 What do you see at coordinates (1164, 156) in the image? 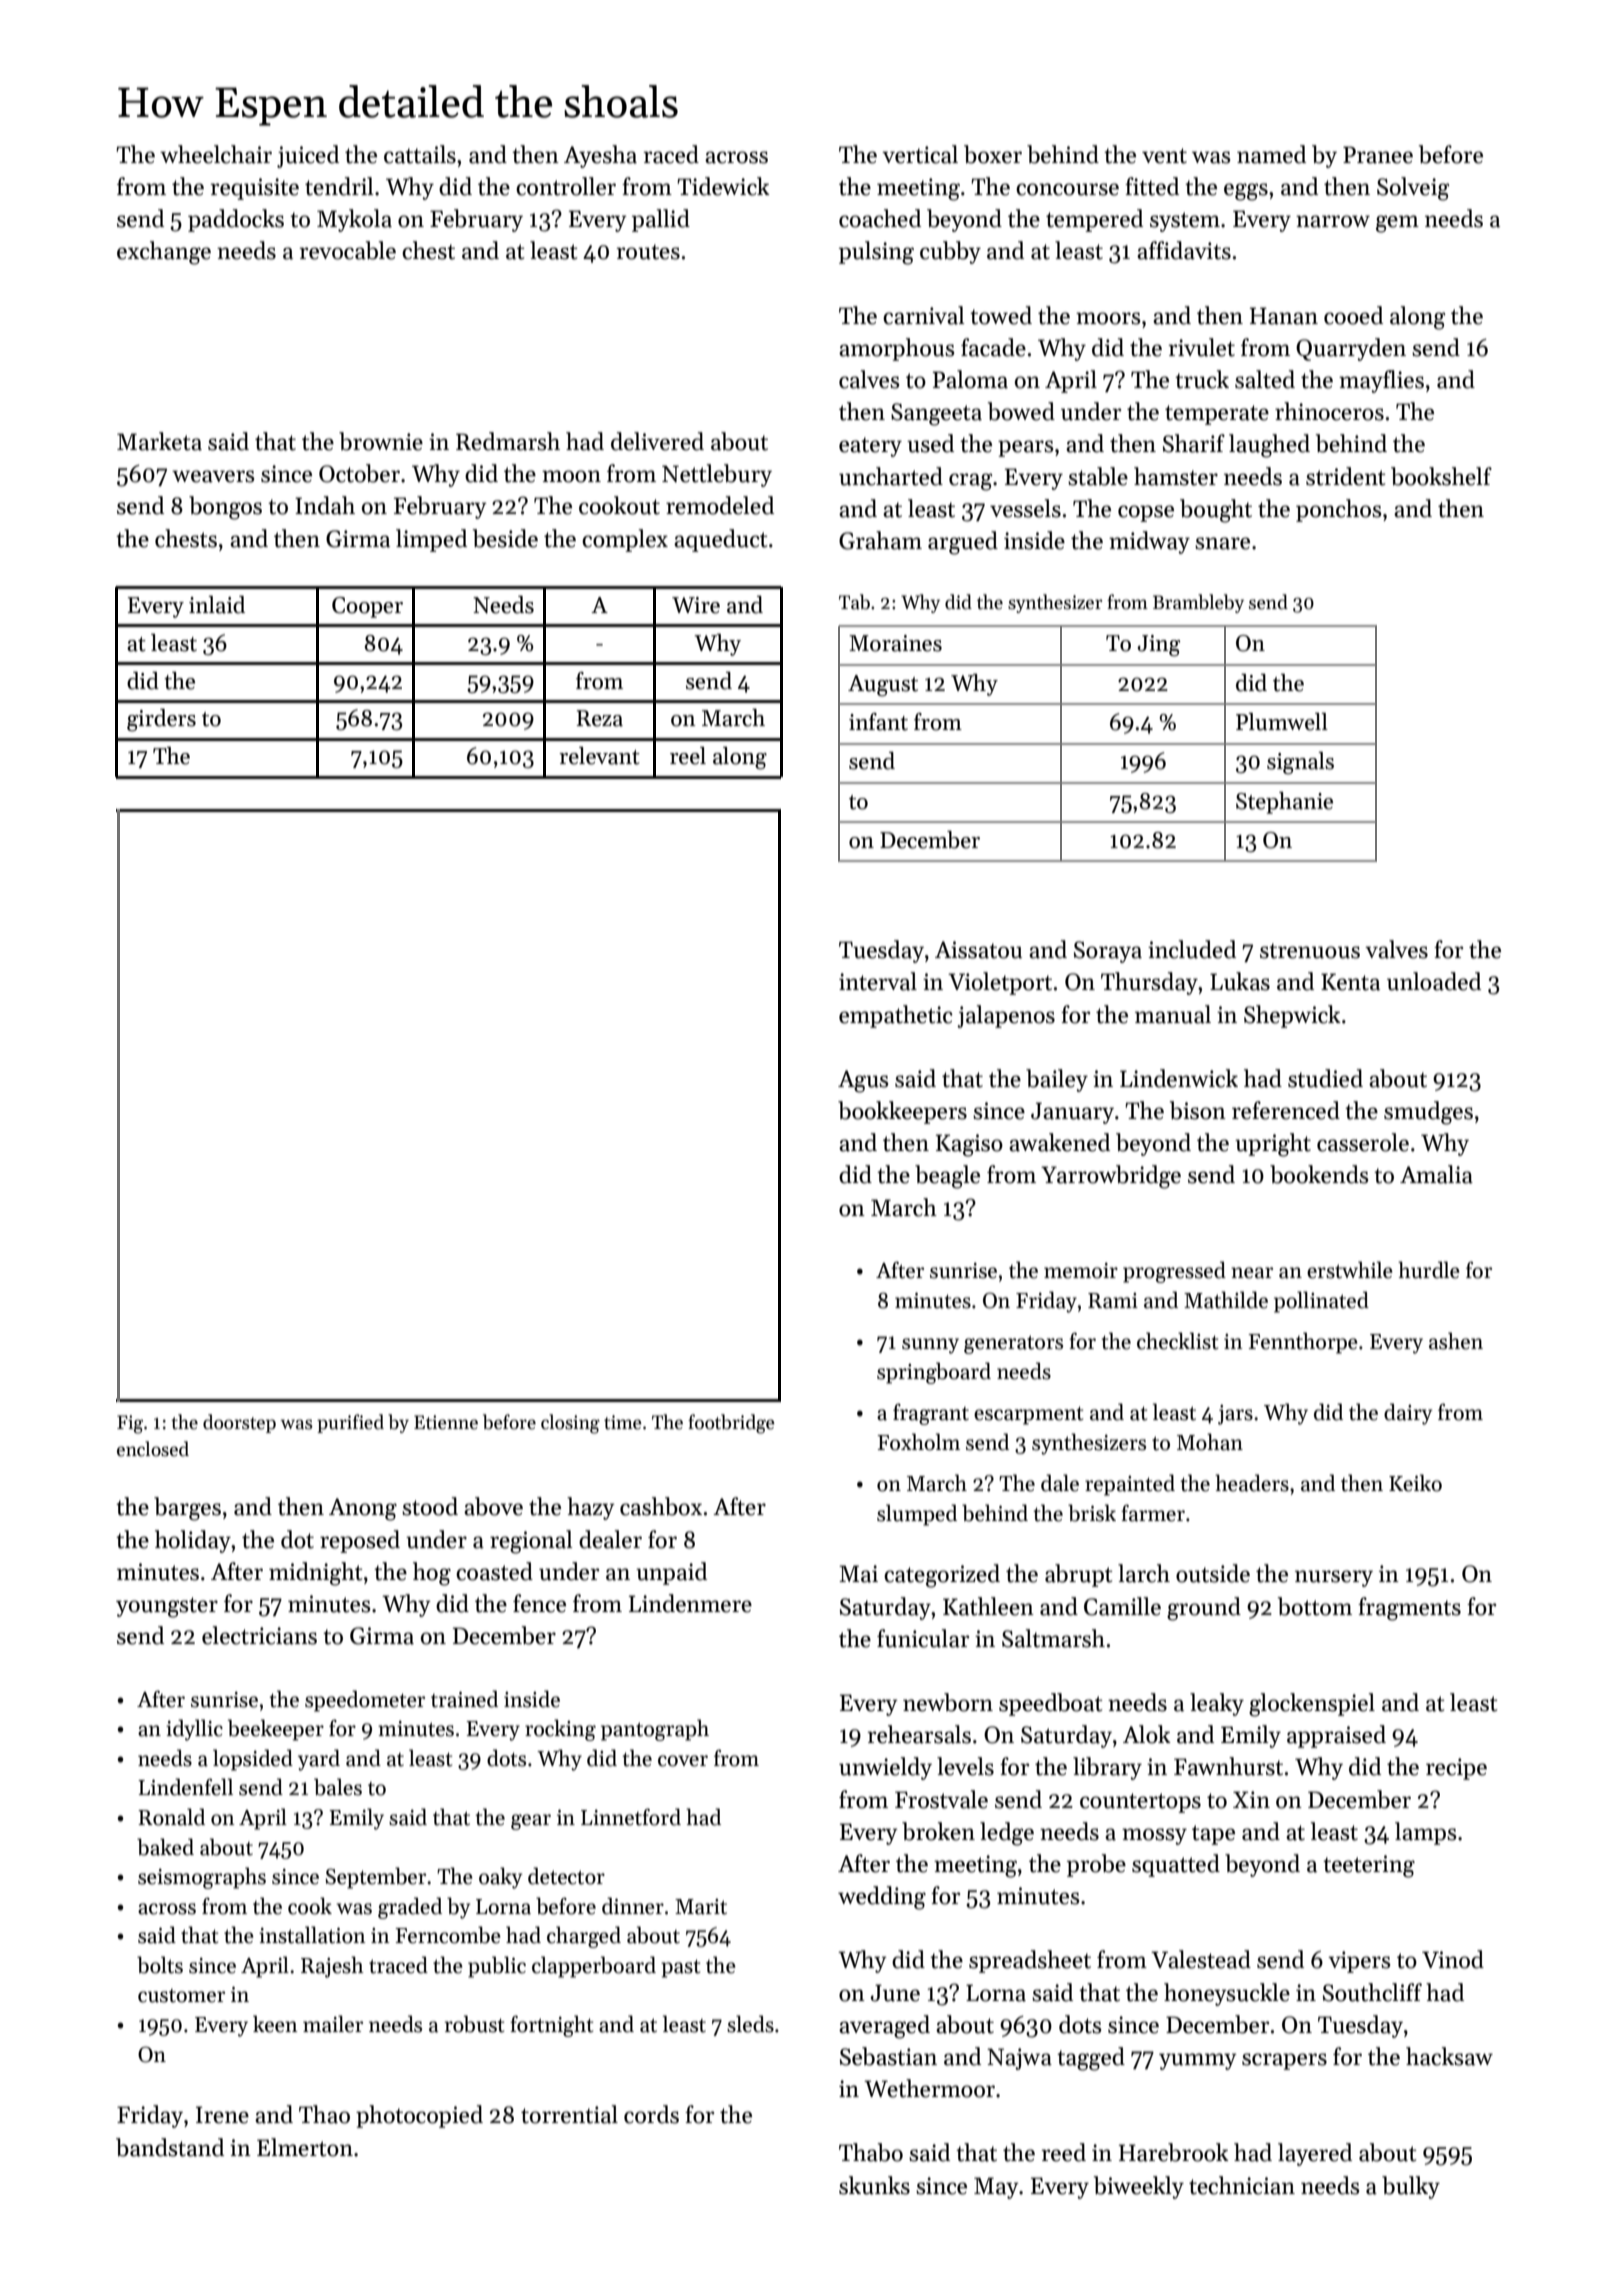
I see `vent` at bounding box center [1164, 156].
